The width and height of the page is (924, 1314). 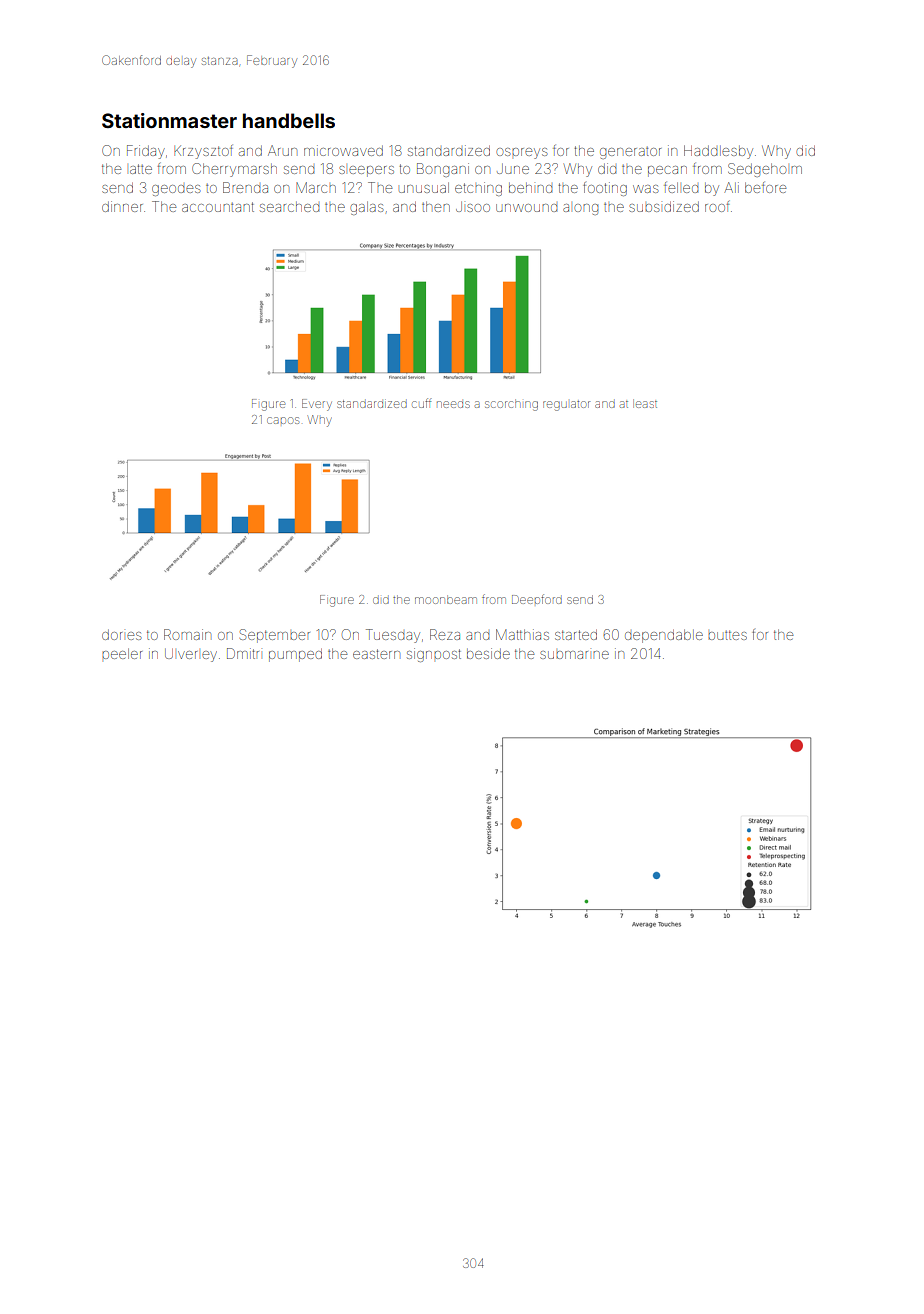 What do you see at coordinates (630, 153) in the page?
I see `generator` at bounding box center [630, 153].
